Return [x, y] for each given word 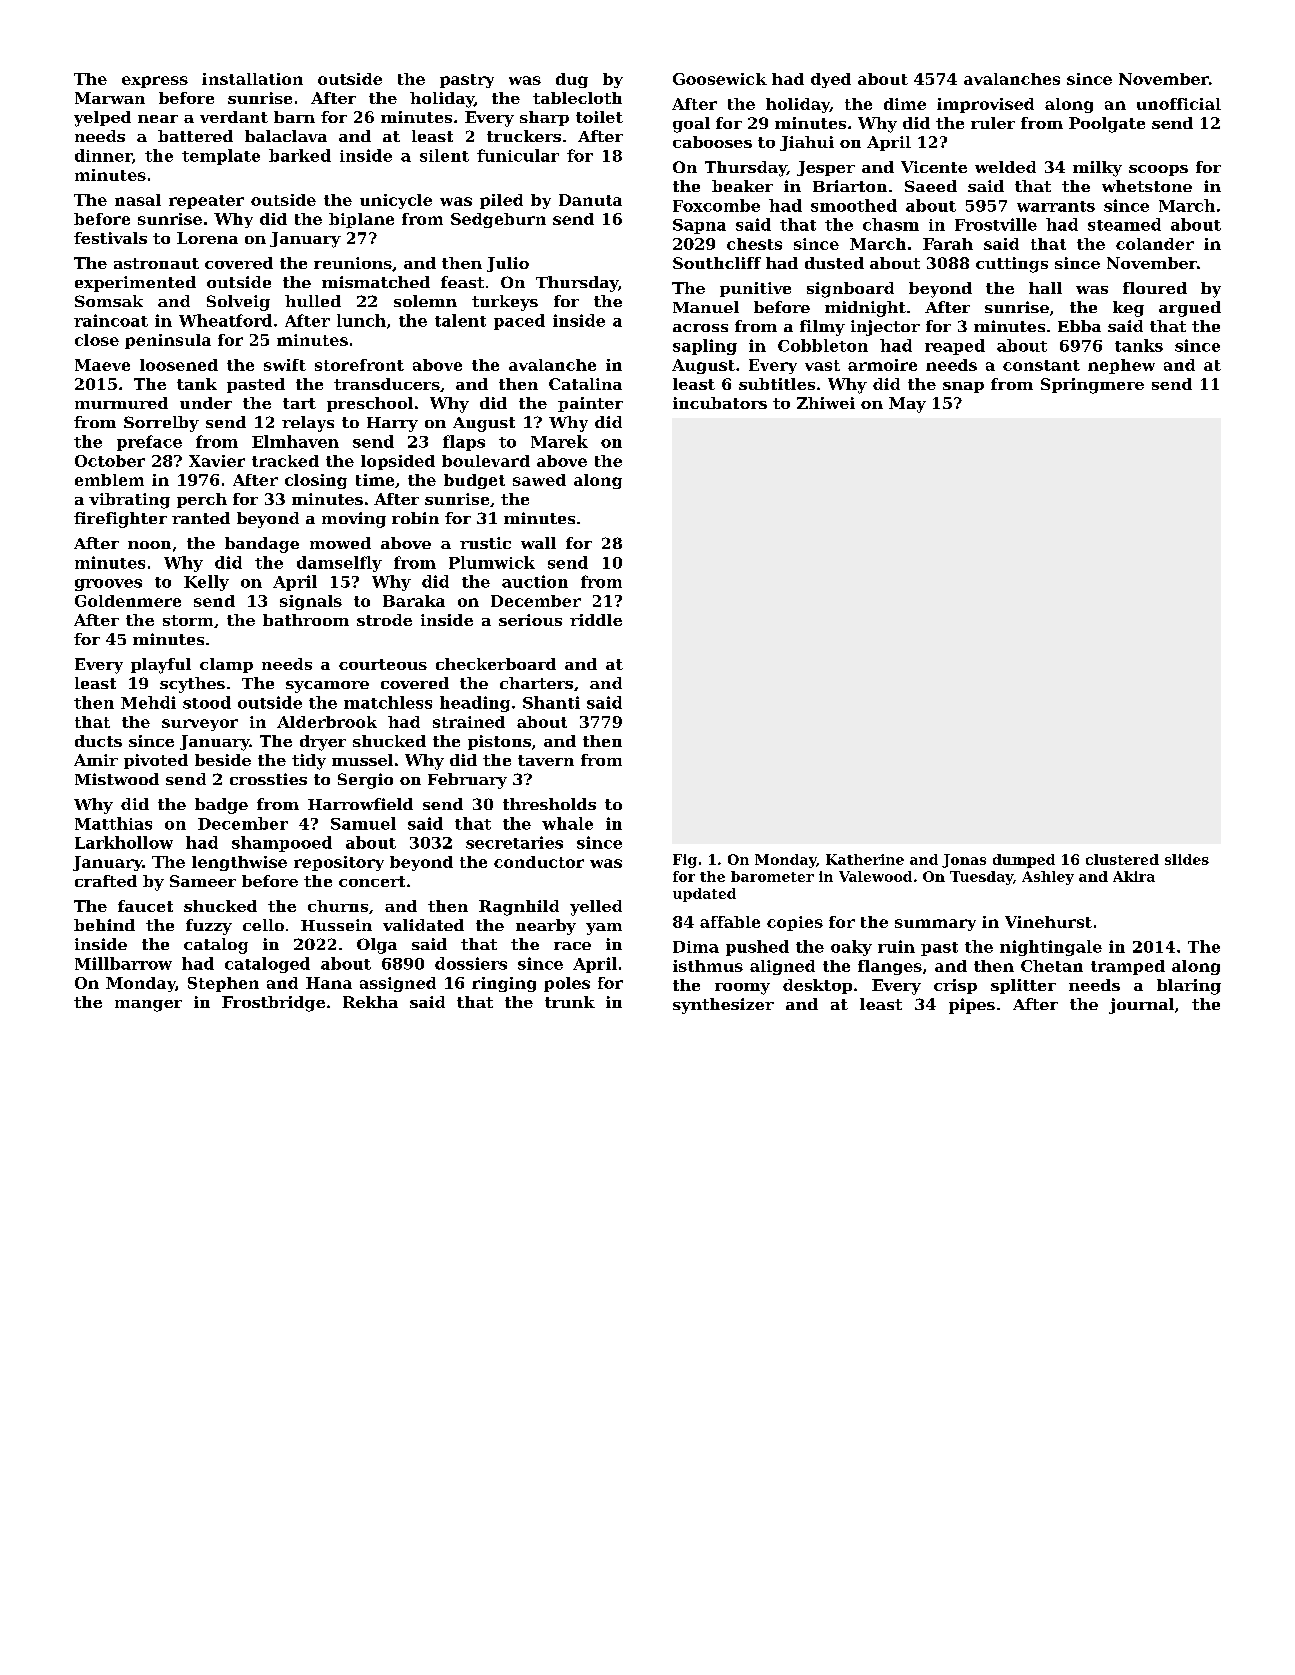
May [907, 405]
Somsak [109, 301]
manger [148, 1006]
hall [1045, 288]
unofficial [1179, 104]
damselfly [339, 564]
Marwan [110, 98]
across [700, 328]
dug [572, 80]
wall [538, 543]
